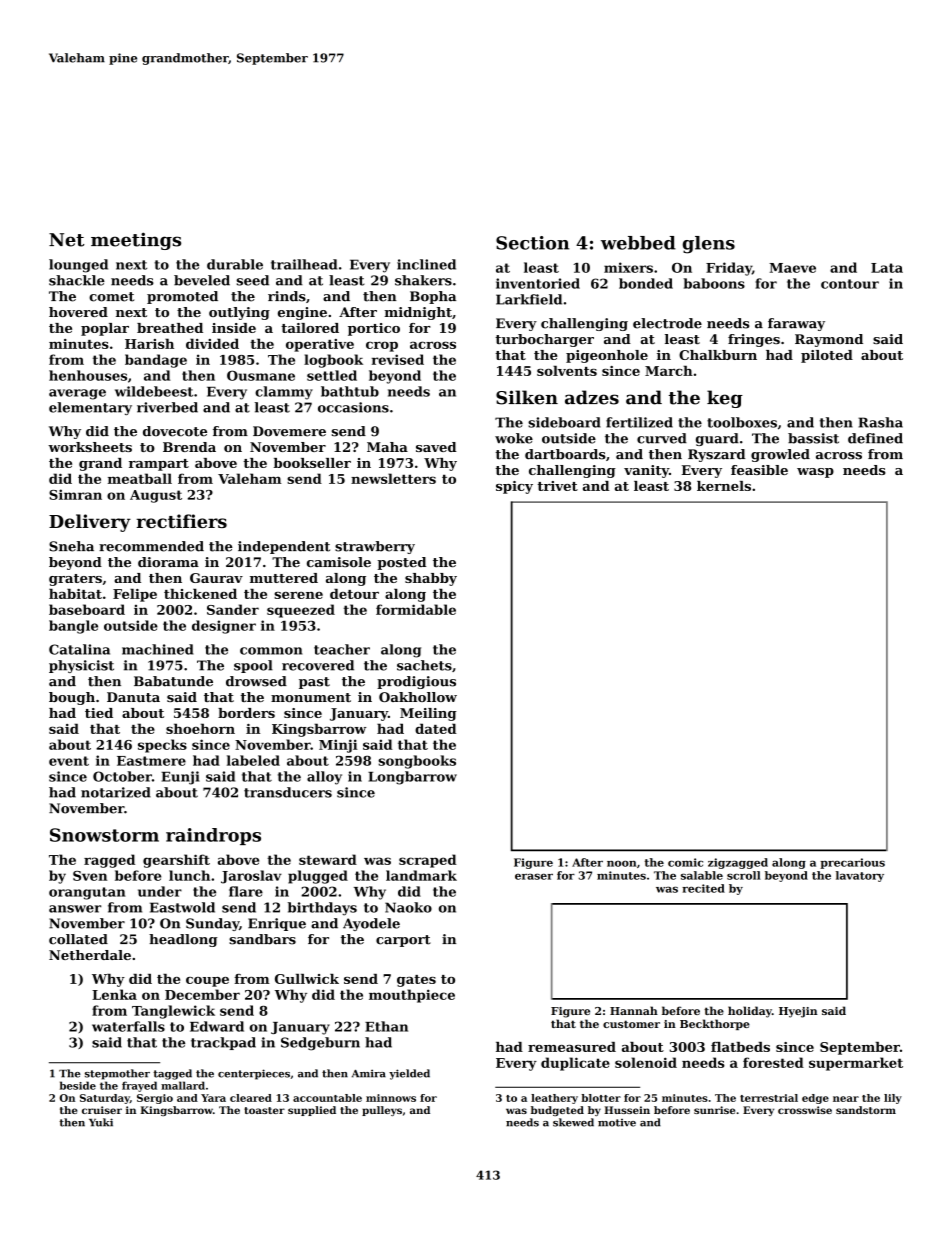 This document has height=1233, width=952. What do you see at coordinates (724, 486) in the document?
I see `kernels` at bounding box center [724, 486].
